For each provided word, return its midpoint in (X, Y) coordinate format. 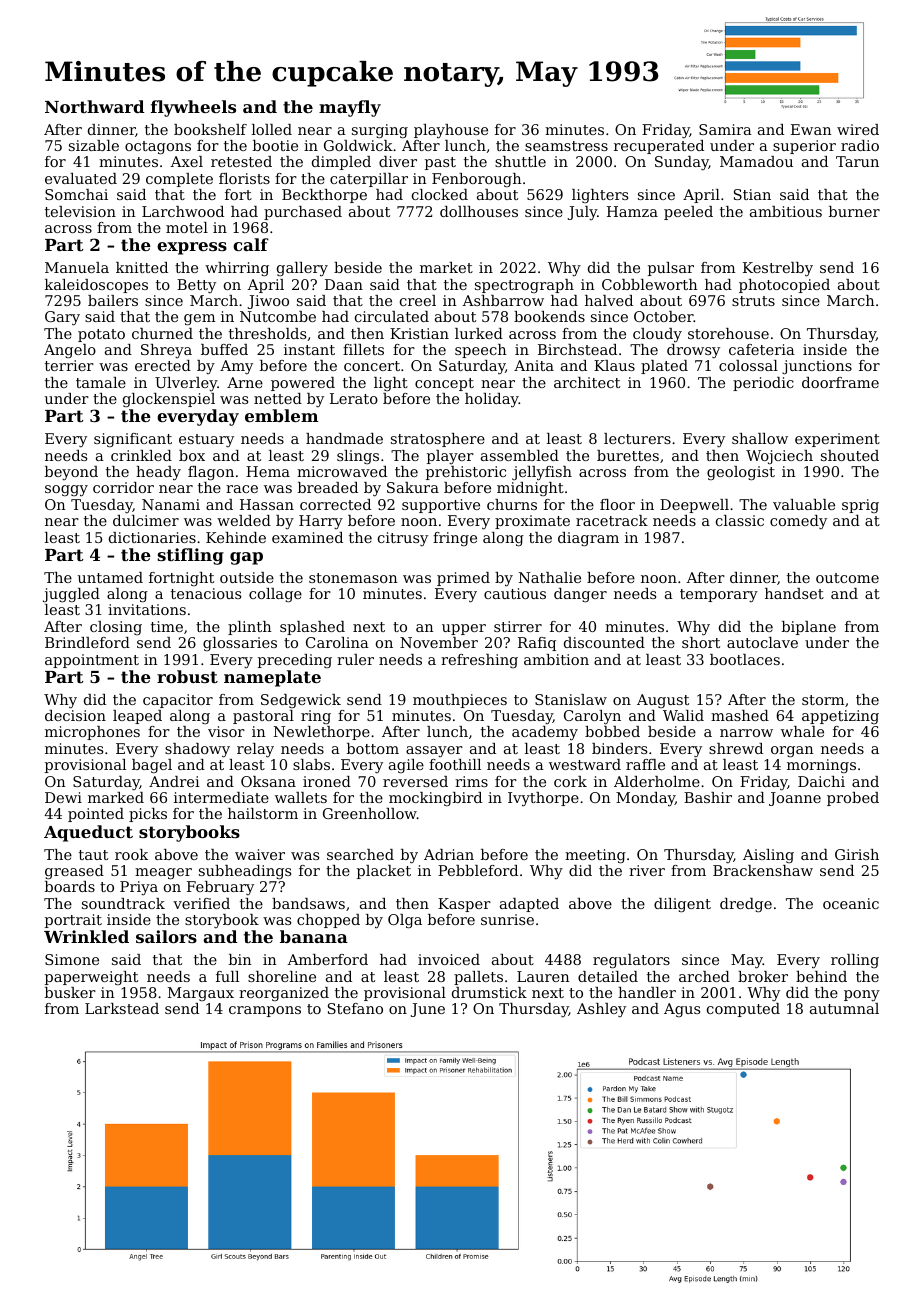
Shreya (166, 351)
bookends (549, 316)
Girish (857, 854)
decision (75, 715)
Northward (94, 106)
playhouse (451, 131)
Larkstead (122, 1008)
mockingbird (435, 799)
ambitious (786, 211)
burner (854, 211)
